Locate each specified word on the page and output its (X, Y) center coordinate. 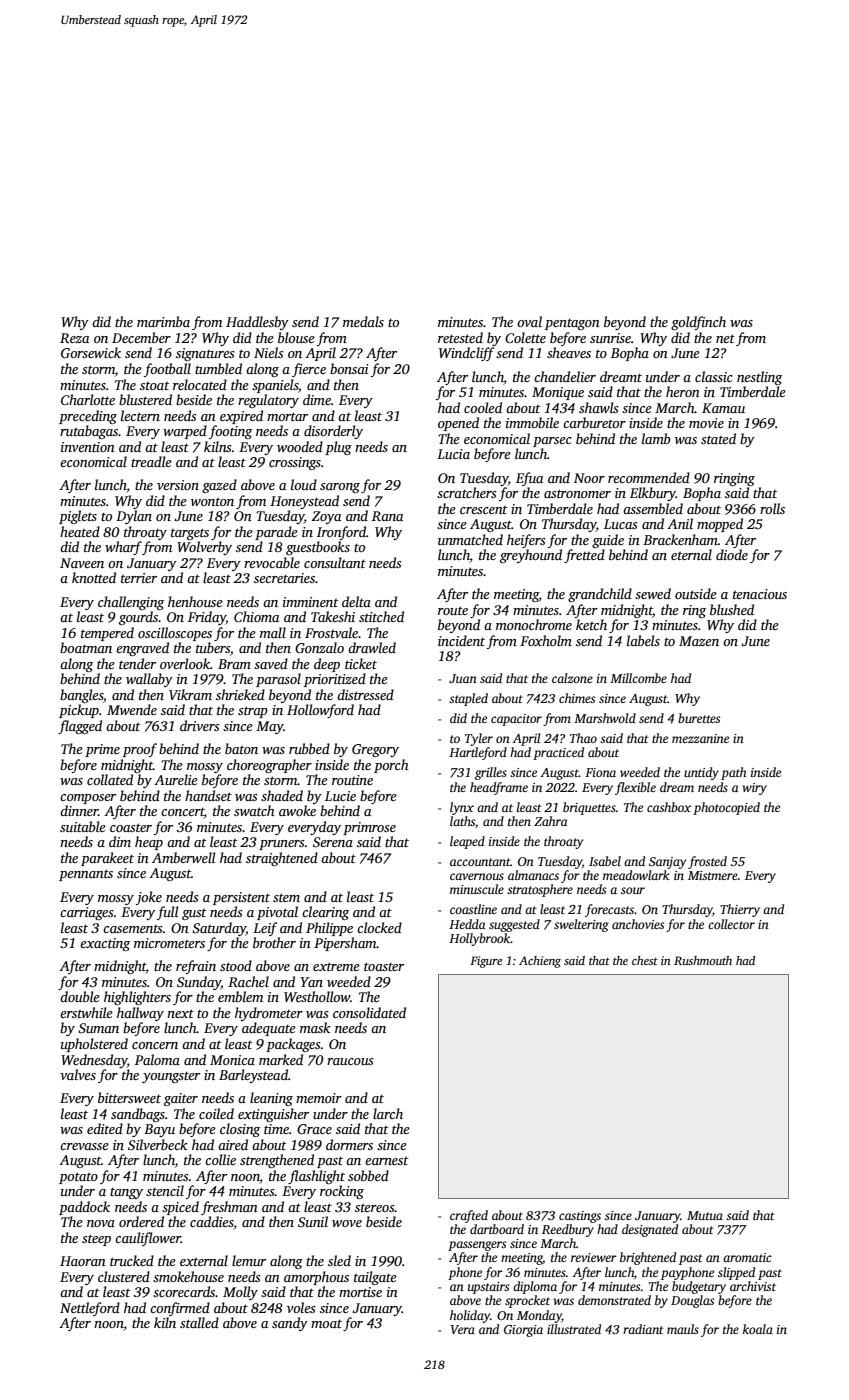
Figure (486, 962)
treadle (151, 461)
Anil (680, 523)
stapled (468, 699)
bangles (81, 696)
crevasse (84, 1146)
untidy (701, 773)
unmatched (470, 539)
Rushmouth (703, 960)
